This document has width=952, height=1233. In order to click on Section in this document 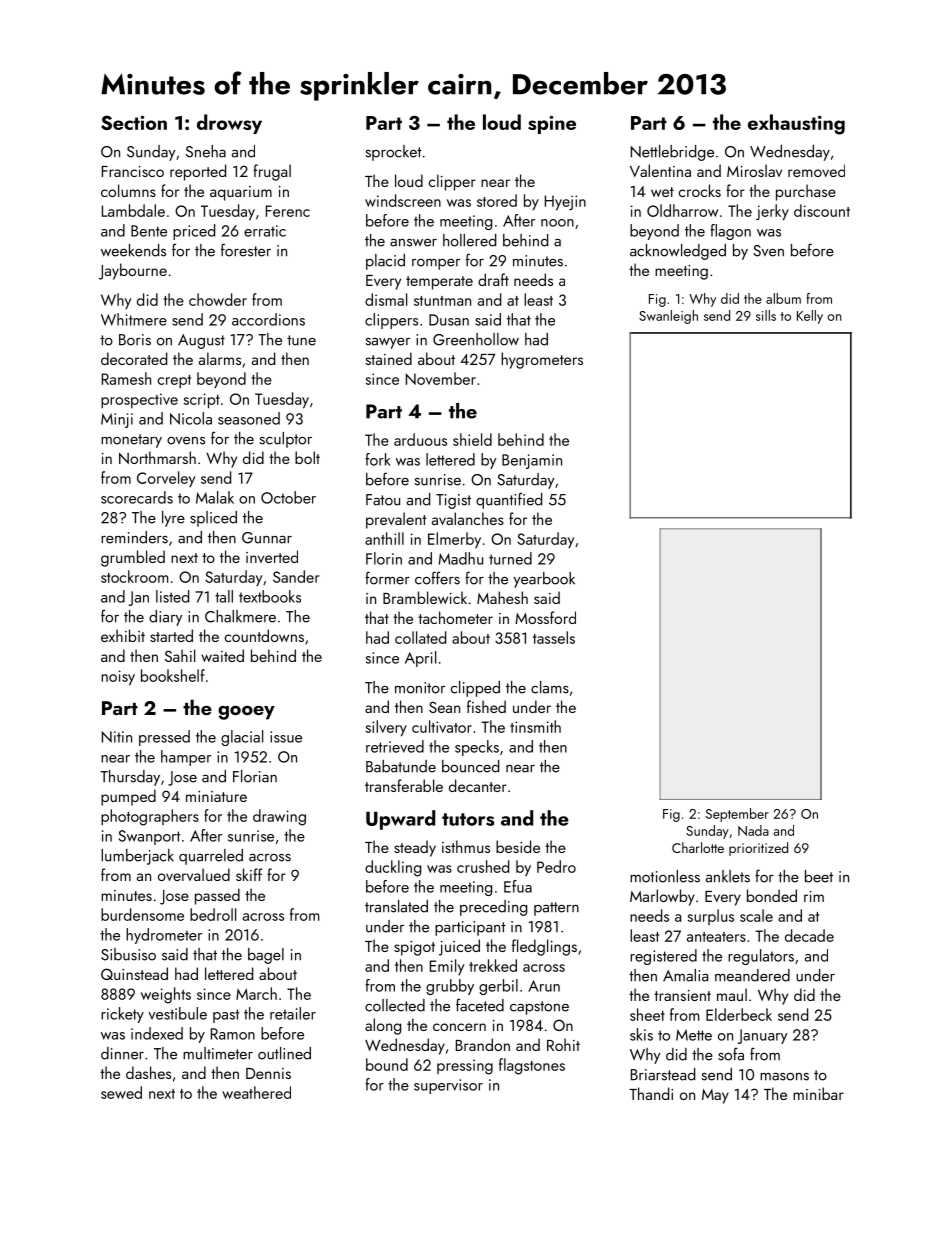, I will do `click(134, 122)`.
